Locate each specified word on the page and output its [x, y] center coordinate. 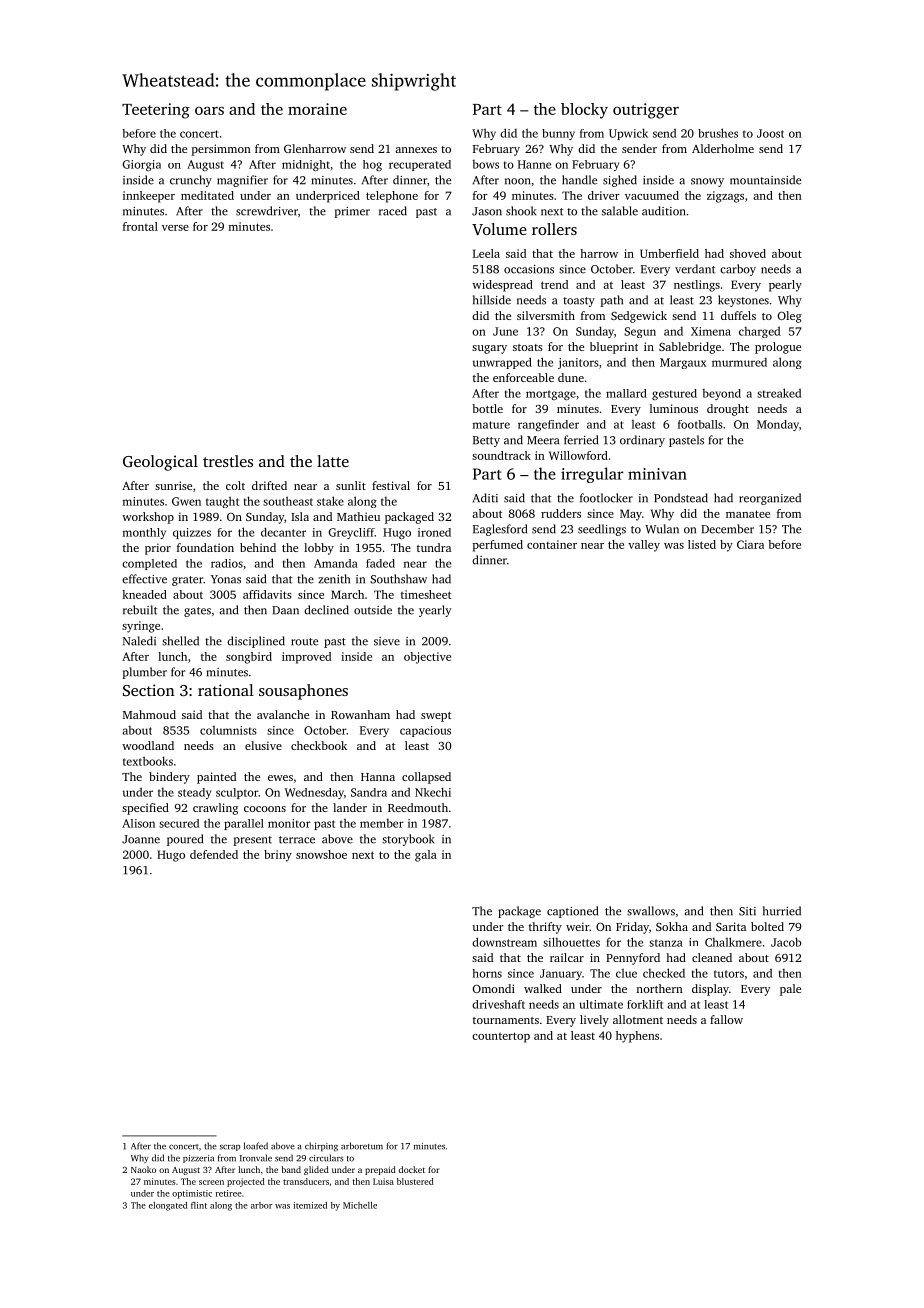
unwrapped [502, 363]
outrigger [646, 111]
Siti [747, 911]
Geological [160, 463]
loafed [256, 1146]
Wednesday [314, 793]
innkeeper [149, 197]
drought [728, 410]
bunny [558, 134]
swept [436, 717]
